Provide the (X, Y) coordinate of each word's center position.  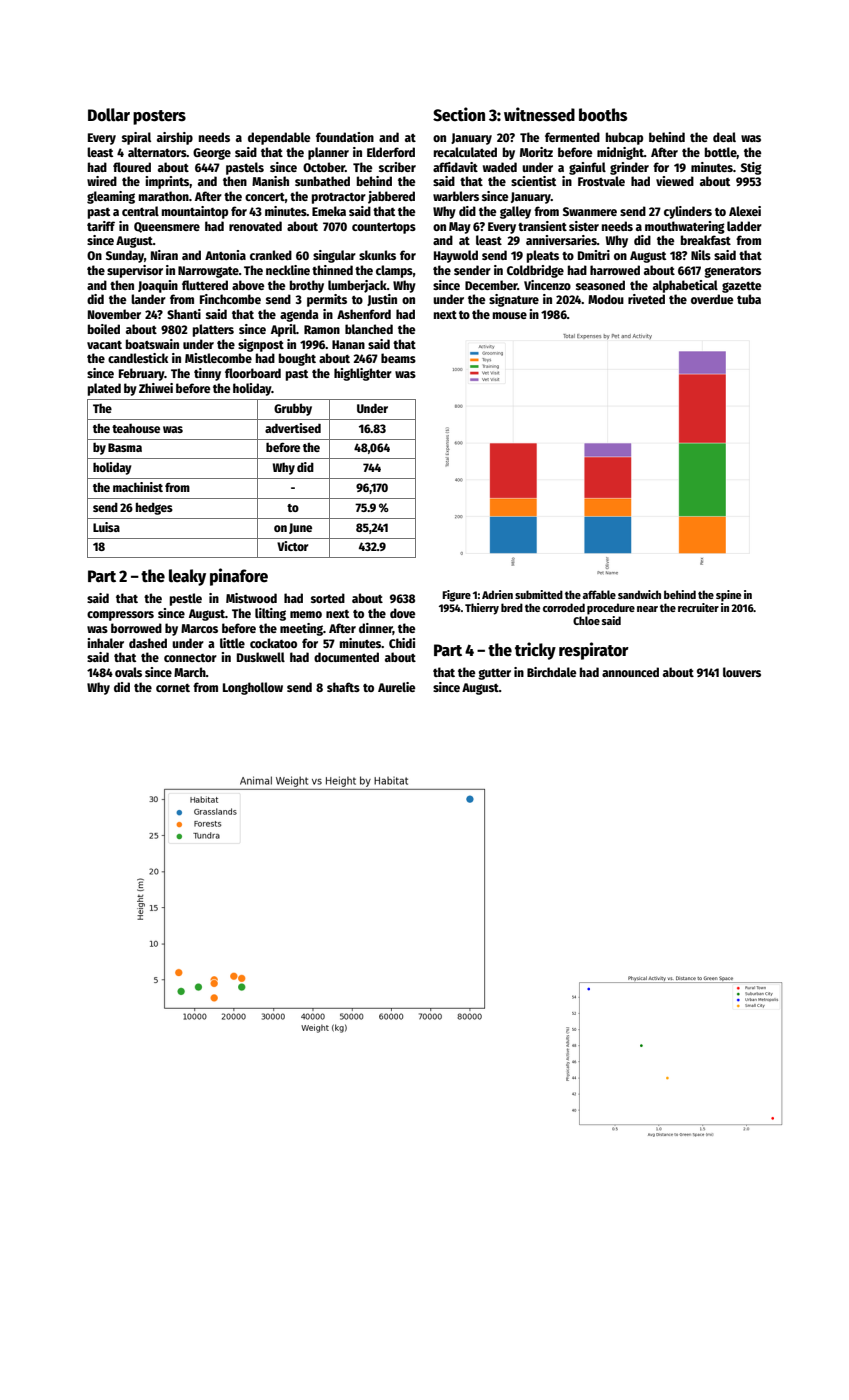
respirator (594, 651)
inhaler (106, 643)
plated (104, 389)
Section (459, 114)
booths (603, 115)
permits (327, 300)
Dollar (109, 115)
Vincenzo (547, 285)
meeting (301, 629)
